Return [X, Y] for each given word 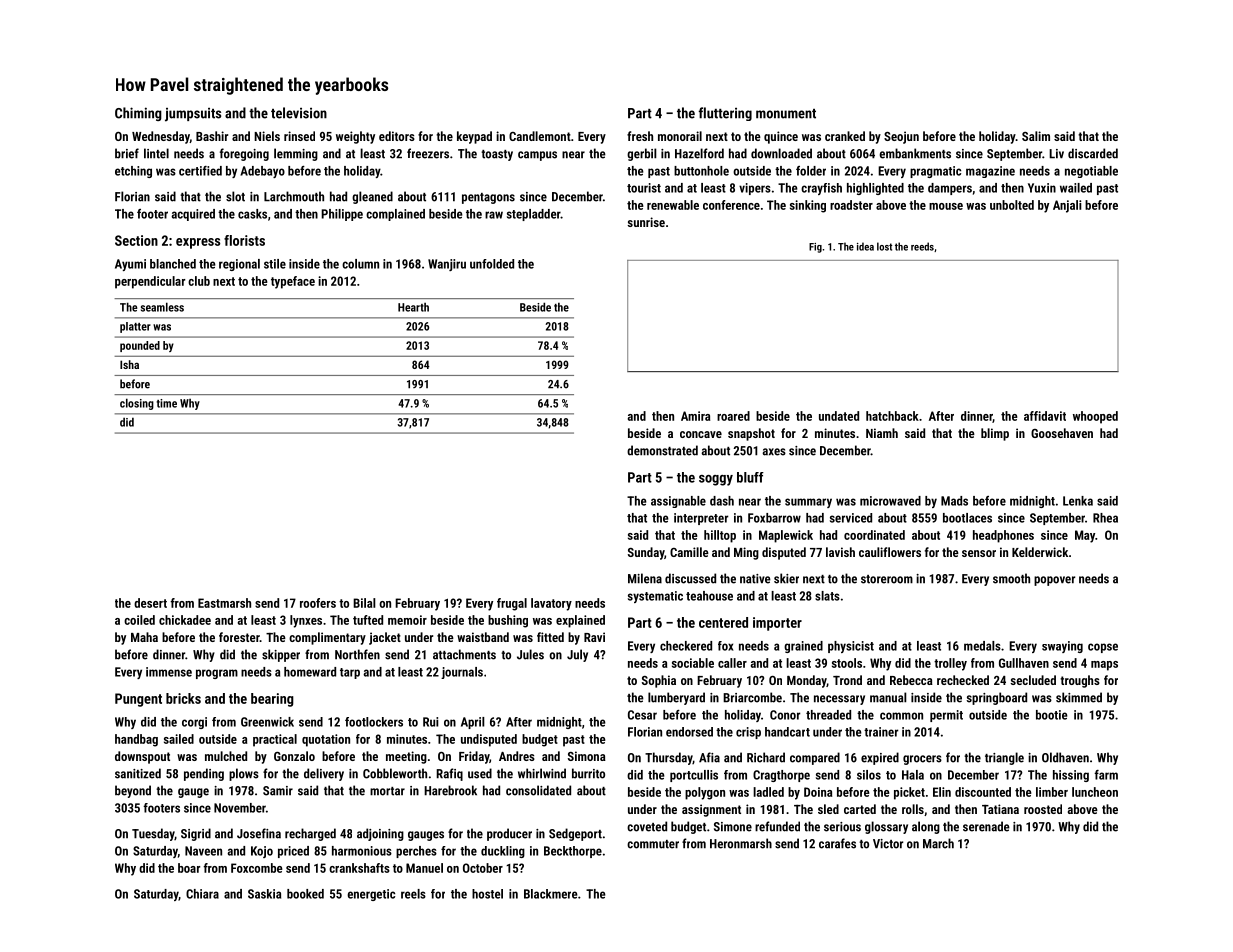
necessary [839, 700]
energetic [371, 895]
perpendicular [150, 282]
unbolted [1012, 205]
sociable [693, 663]
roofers [318, 603]
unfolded [492, 264]
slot [235, 196]
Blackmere [551, 894]
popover [1054, 581]
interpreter [701, 519]
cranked [845, 136]
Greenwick [267, 722]
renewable [673, 205]
